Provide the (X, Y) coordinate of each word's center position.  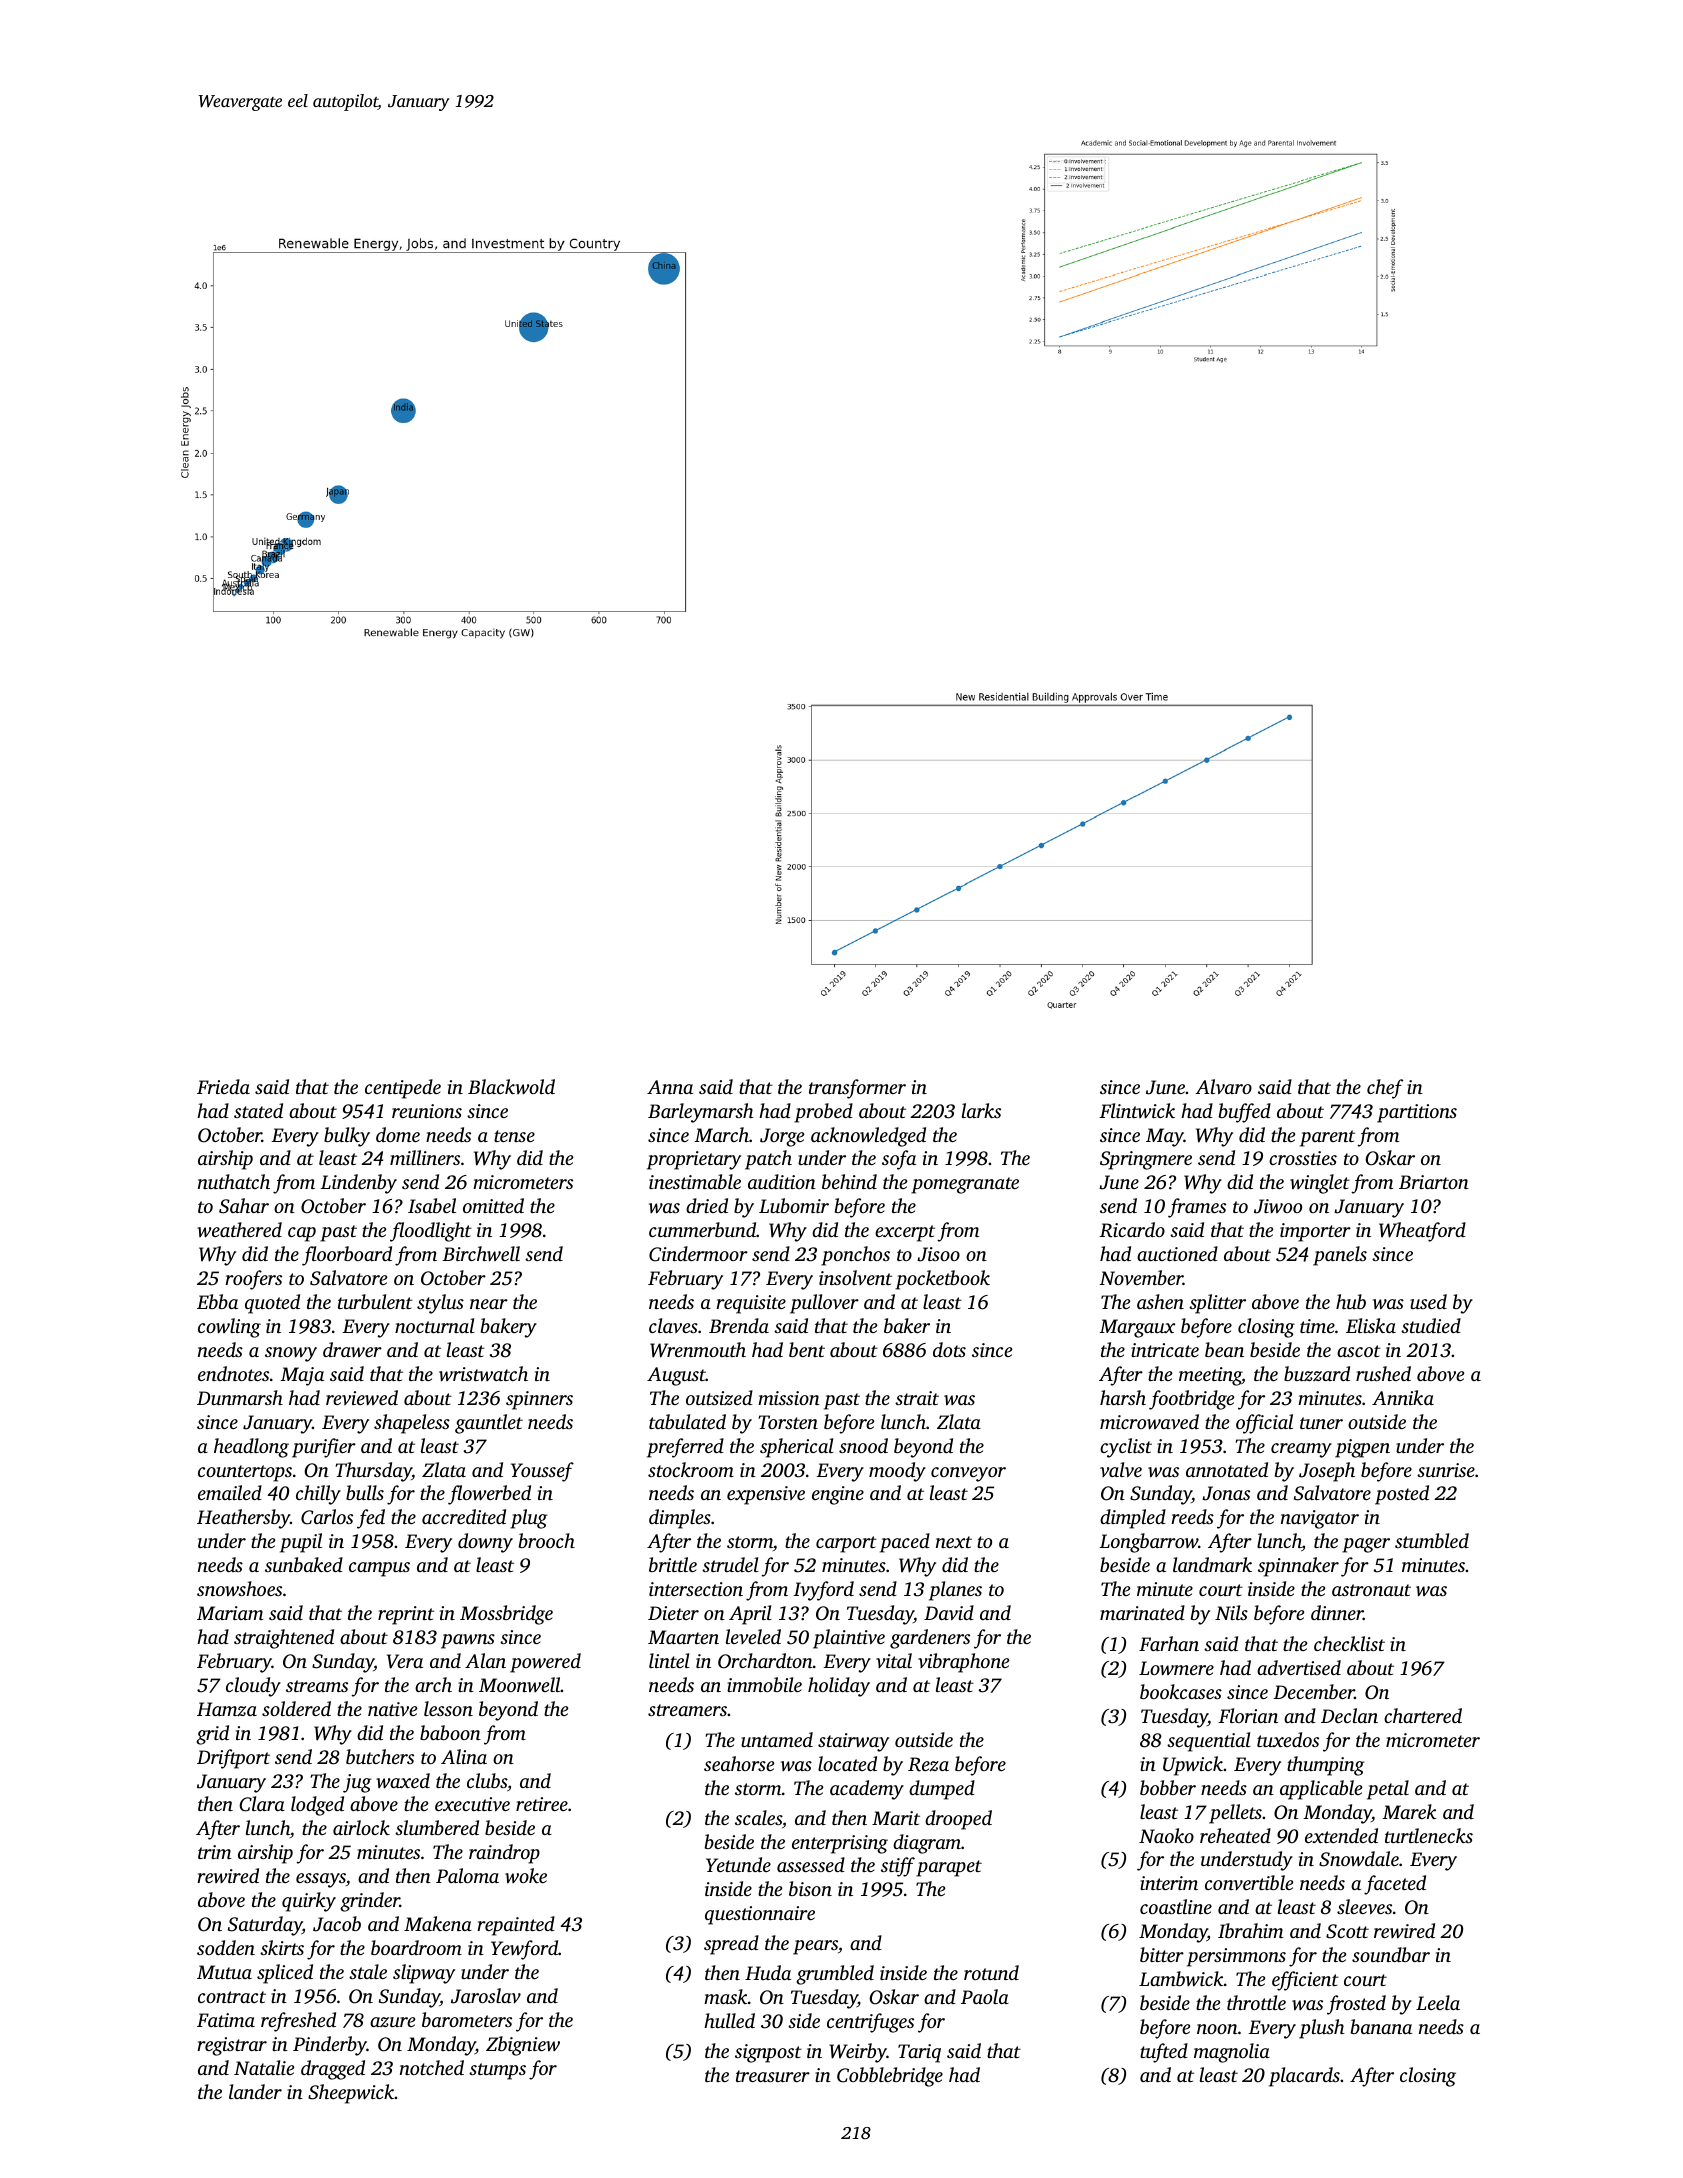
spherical (797, 1448)
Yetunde (738, 1864)
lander (255, 2091)
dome (398, 1134)
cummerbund (702, 1229)
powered (545, 1663)
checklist (1349, 1643)
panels (1340, 1256)
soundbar (1391, 1954)
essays (321, 1880)
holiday (839, 1687)
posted (1402, 1495)
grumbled (835, 1975)
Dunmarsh (240, 1397)
